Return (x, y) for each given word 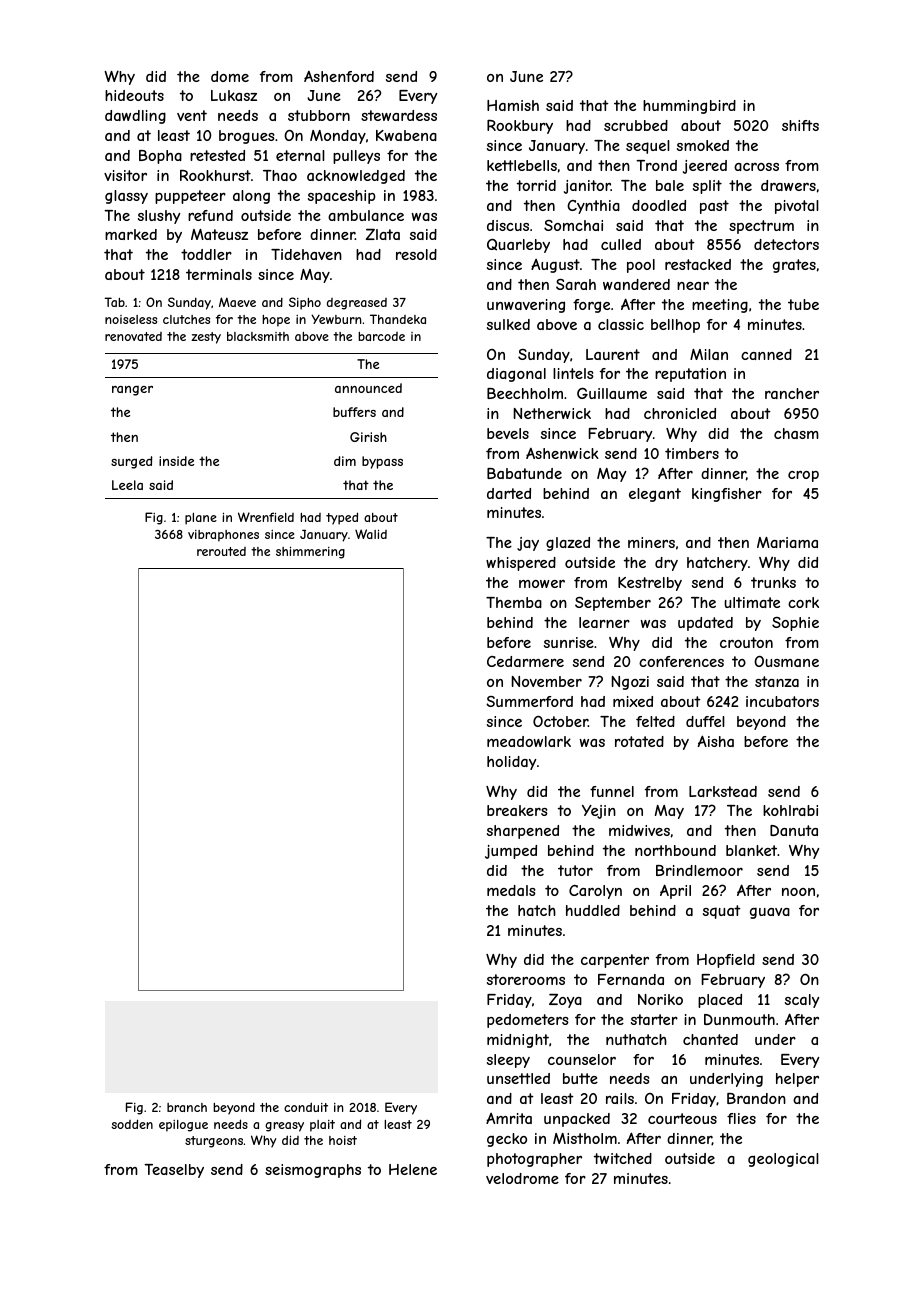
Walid (371, 534)
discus (508, 225)
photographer (534, 1160)
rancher (792, 393)
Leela (127, 485)
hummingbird (689, 107)
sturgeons (214, 1142)
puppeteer (190, 197)
